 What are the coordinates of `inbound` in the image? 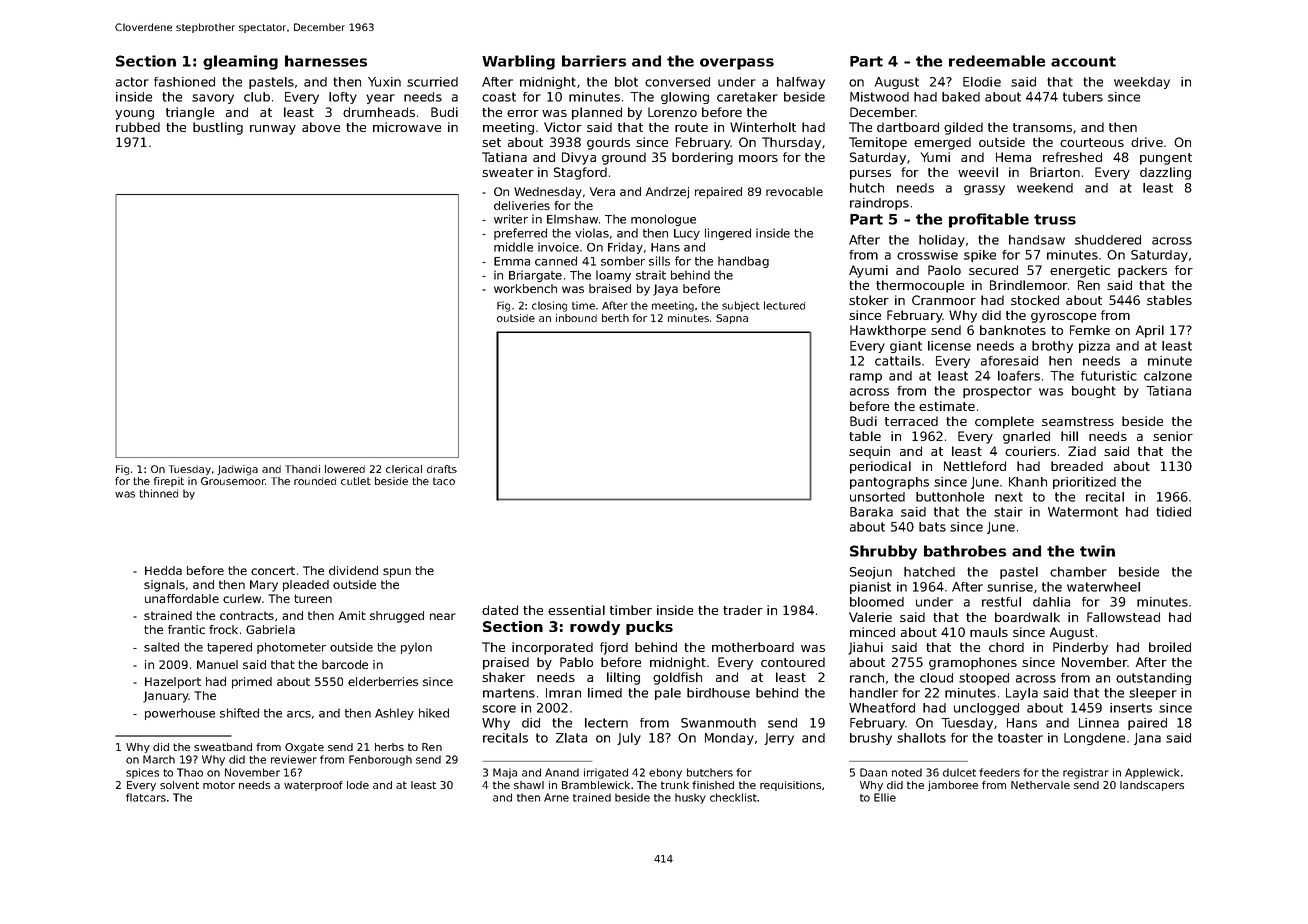 It's located at (576, 318).
